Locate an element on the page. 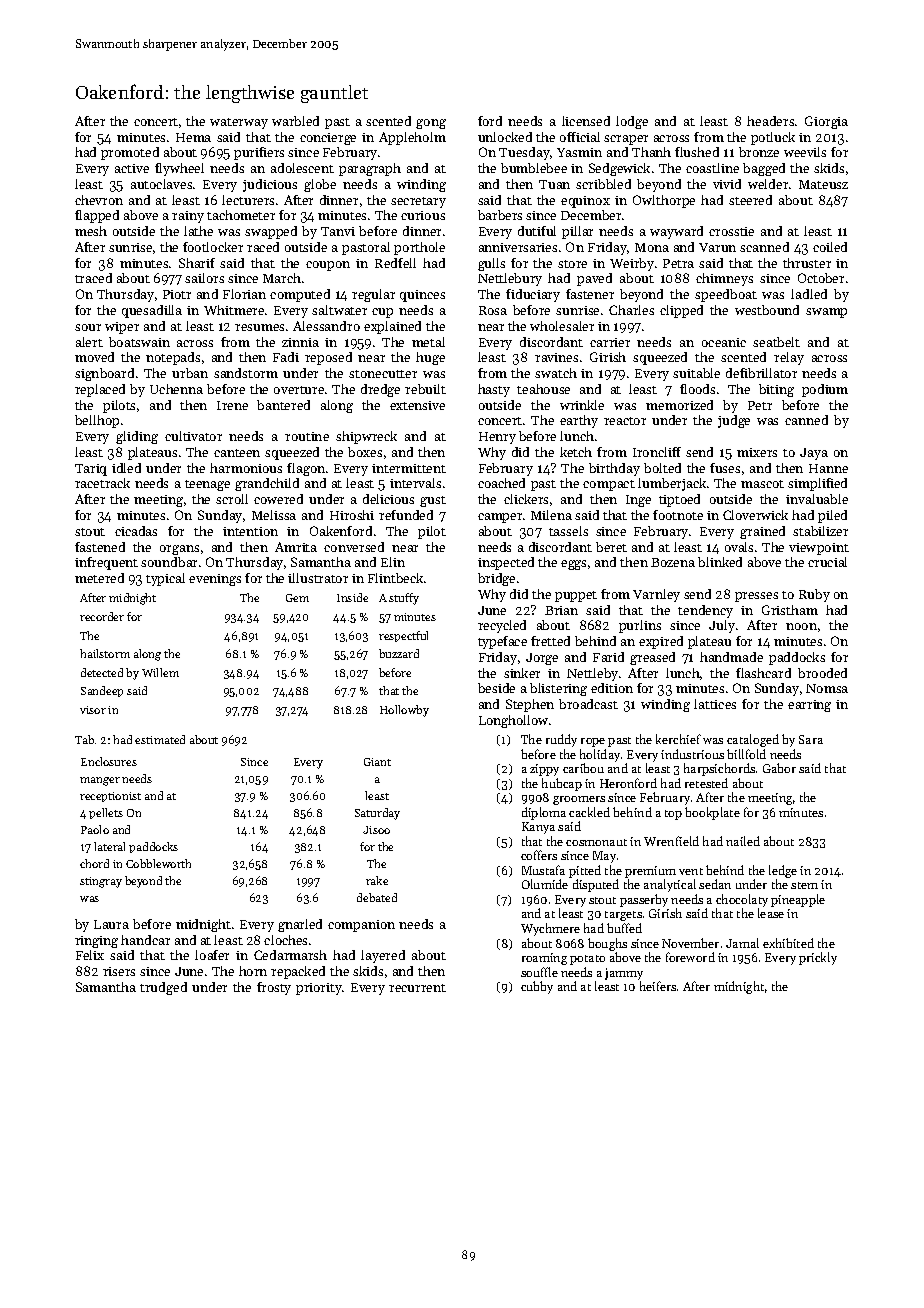  industrious is located at coordinates (692, 754).
